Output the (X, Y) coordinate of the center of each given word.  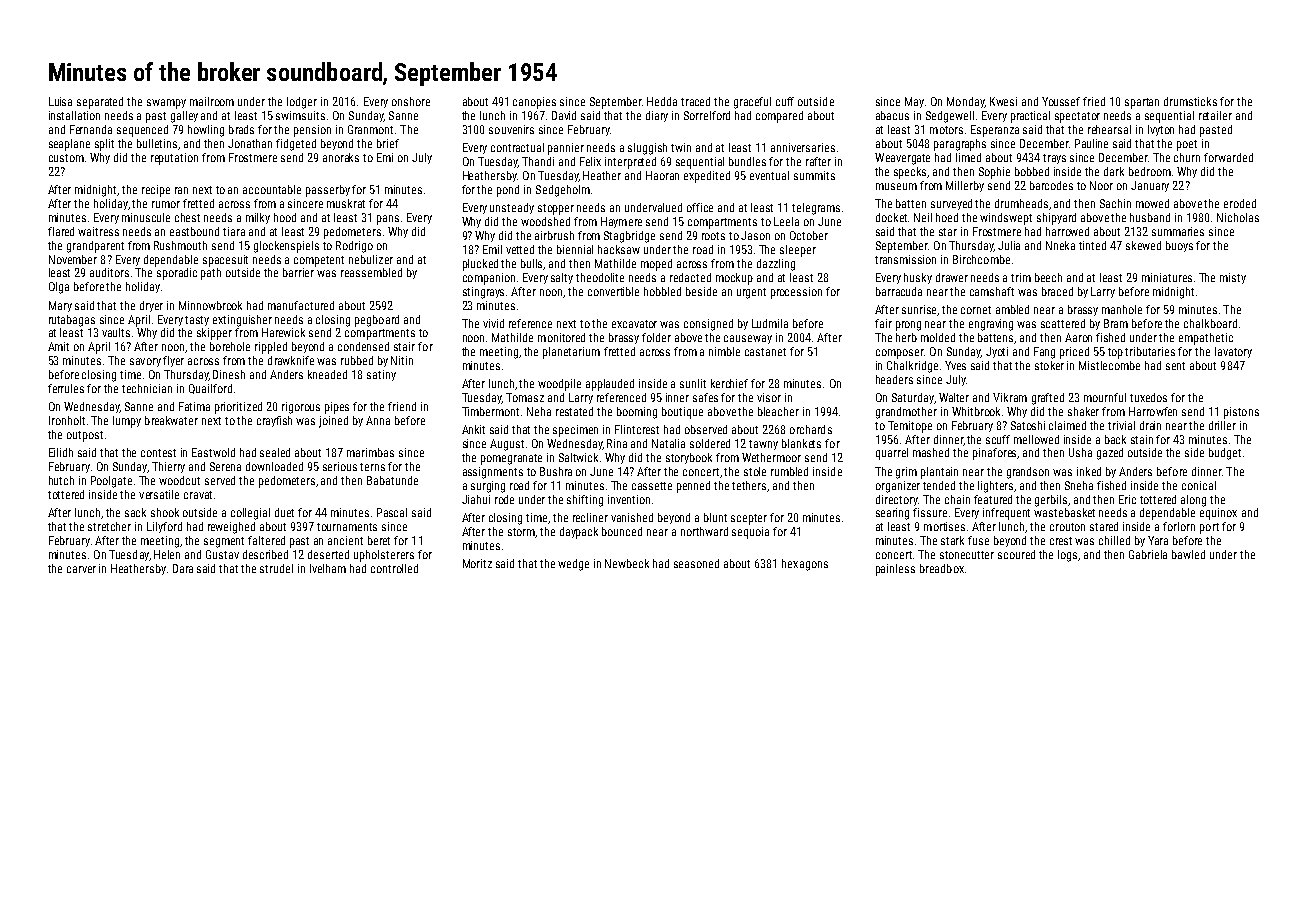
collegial (250, 514)
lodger (302, 103)
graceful (752, 103)
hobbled (662, 291)
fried (1094, 101)
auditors (109, 272)
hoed (947, 217)
